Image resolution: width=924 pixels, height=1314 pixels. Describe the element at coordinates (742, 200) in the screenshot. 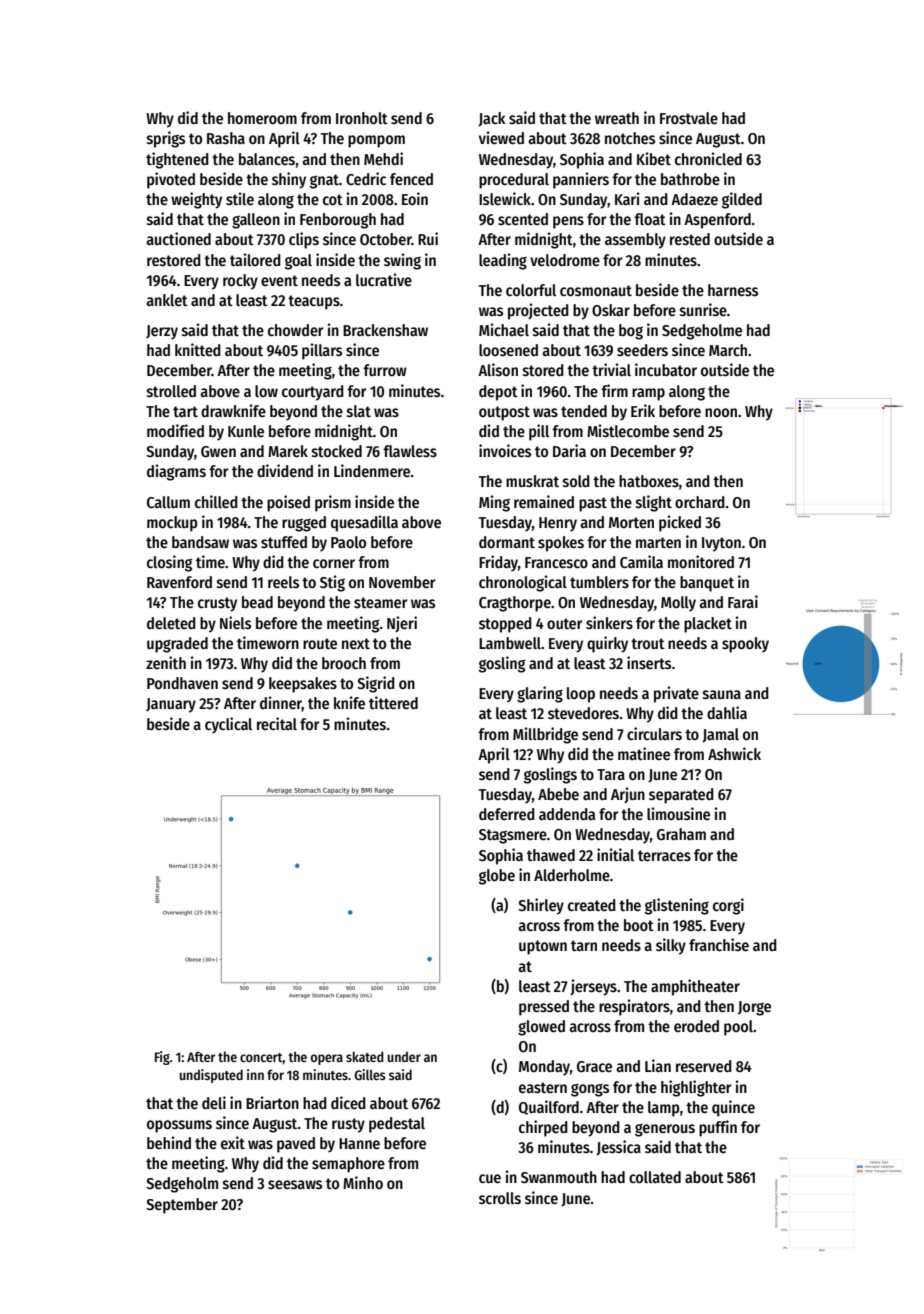

I see `gilded` at that location.
